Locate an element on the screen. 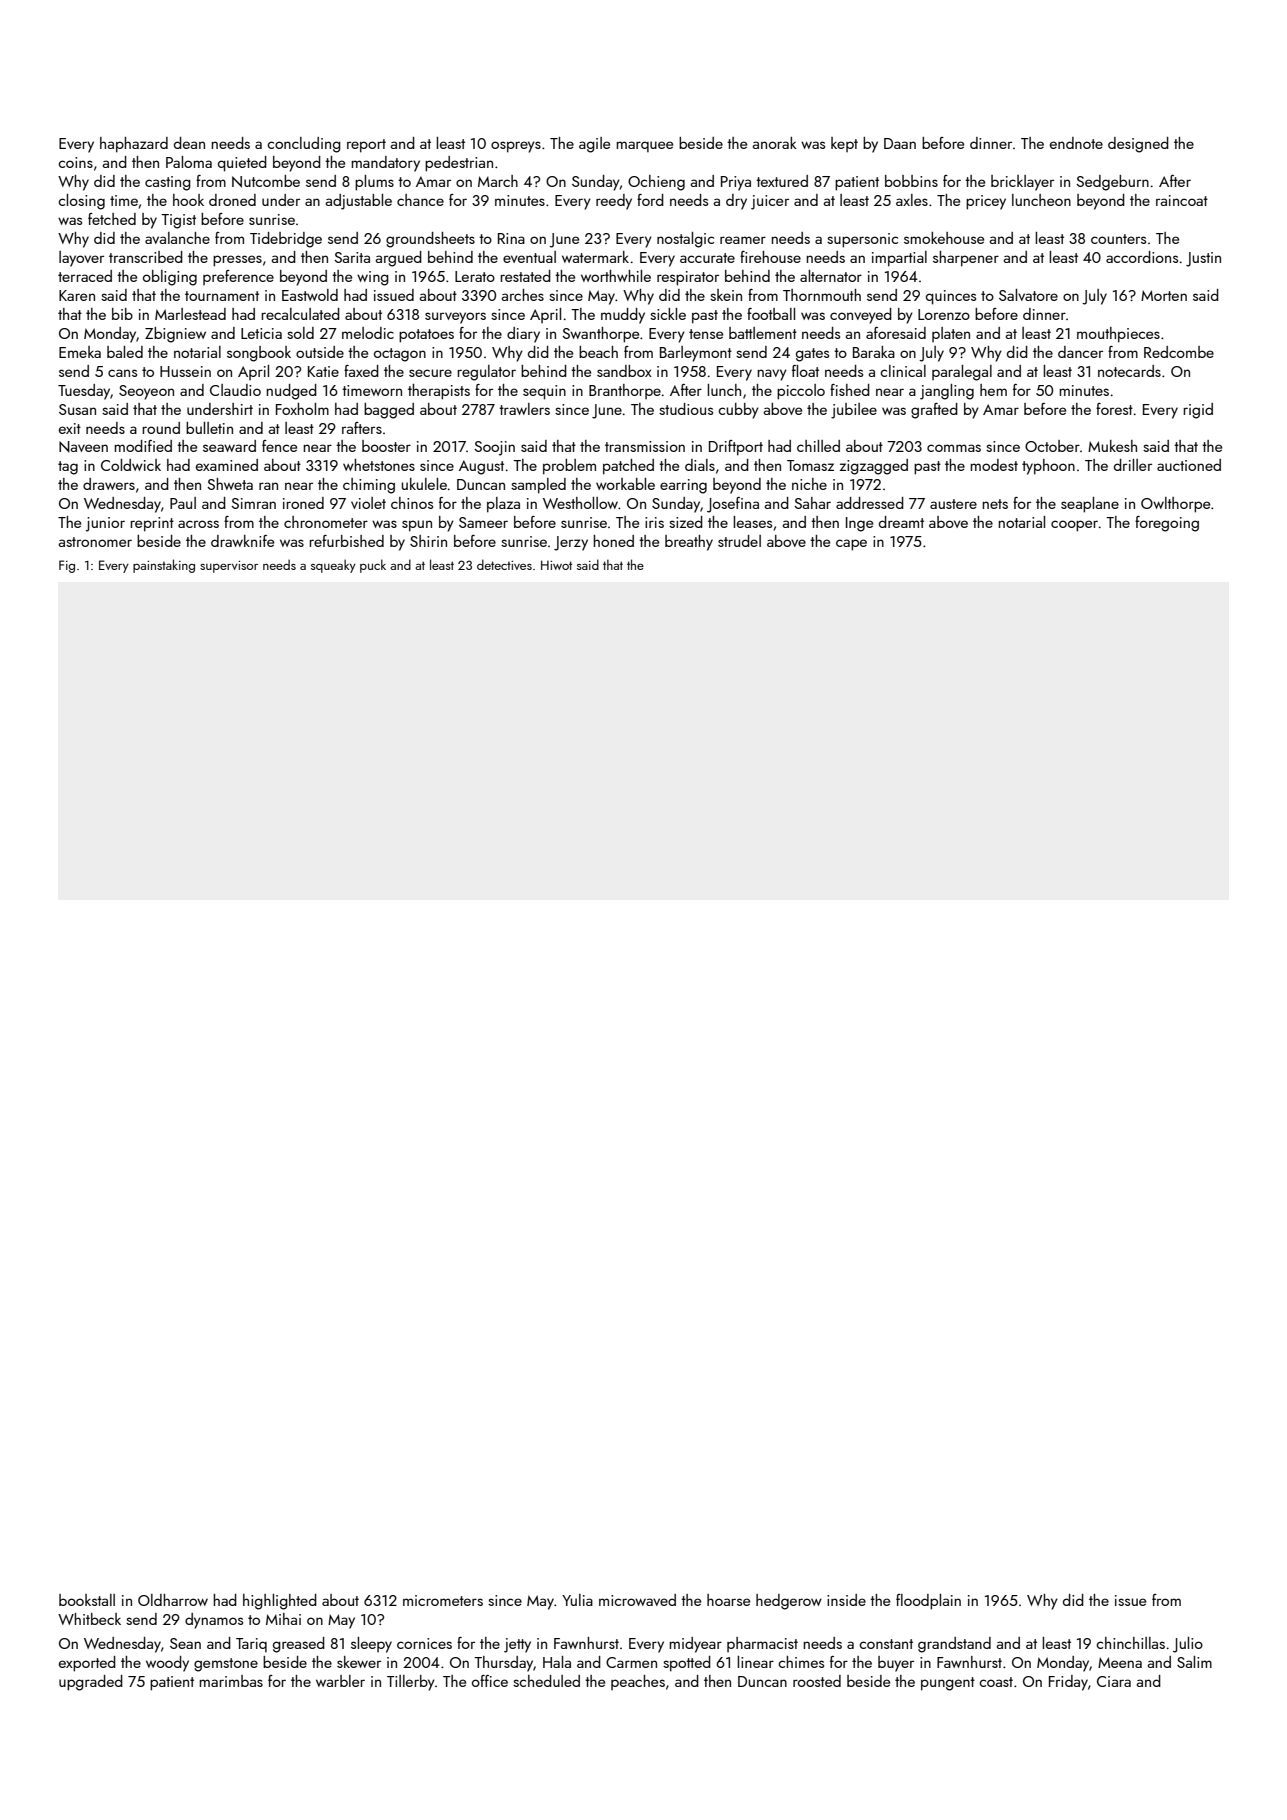  Justin is located at coordinates (1203, 259).
